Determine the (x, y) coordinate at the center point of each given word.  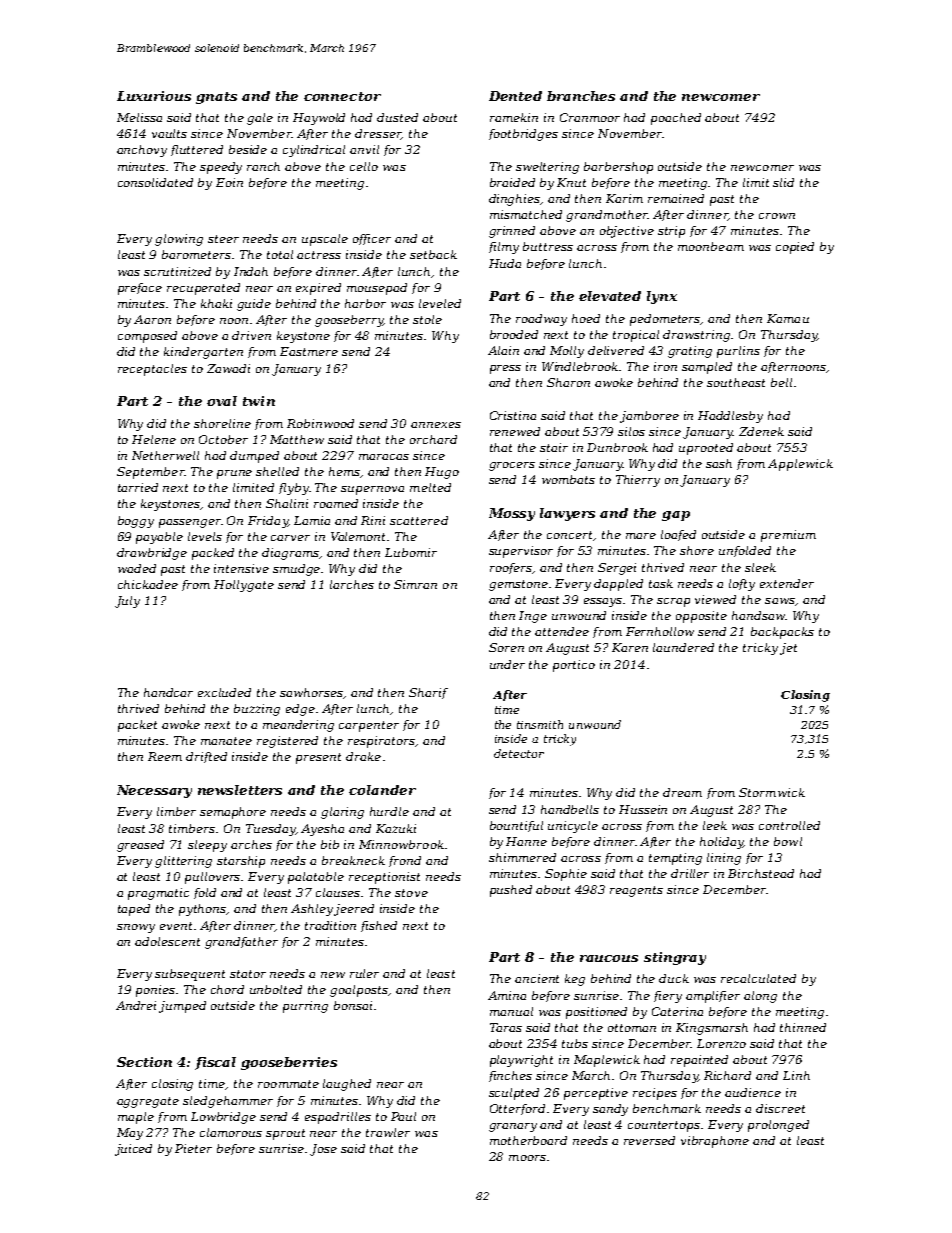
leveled (440, 303)
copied (795, 248)
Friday (268, 522)
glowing (179, 240)
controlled (789, 825)
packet (137, 726)
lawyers (567, 514)
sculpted (514, 1094)
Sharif (428, 693)
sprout (285, 1134)
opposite (701, 617)
